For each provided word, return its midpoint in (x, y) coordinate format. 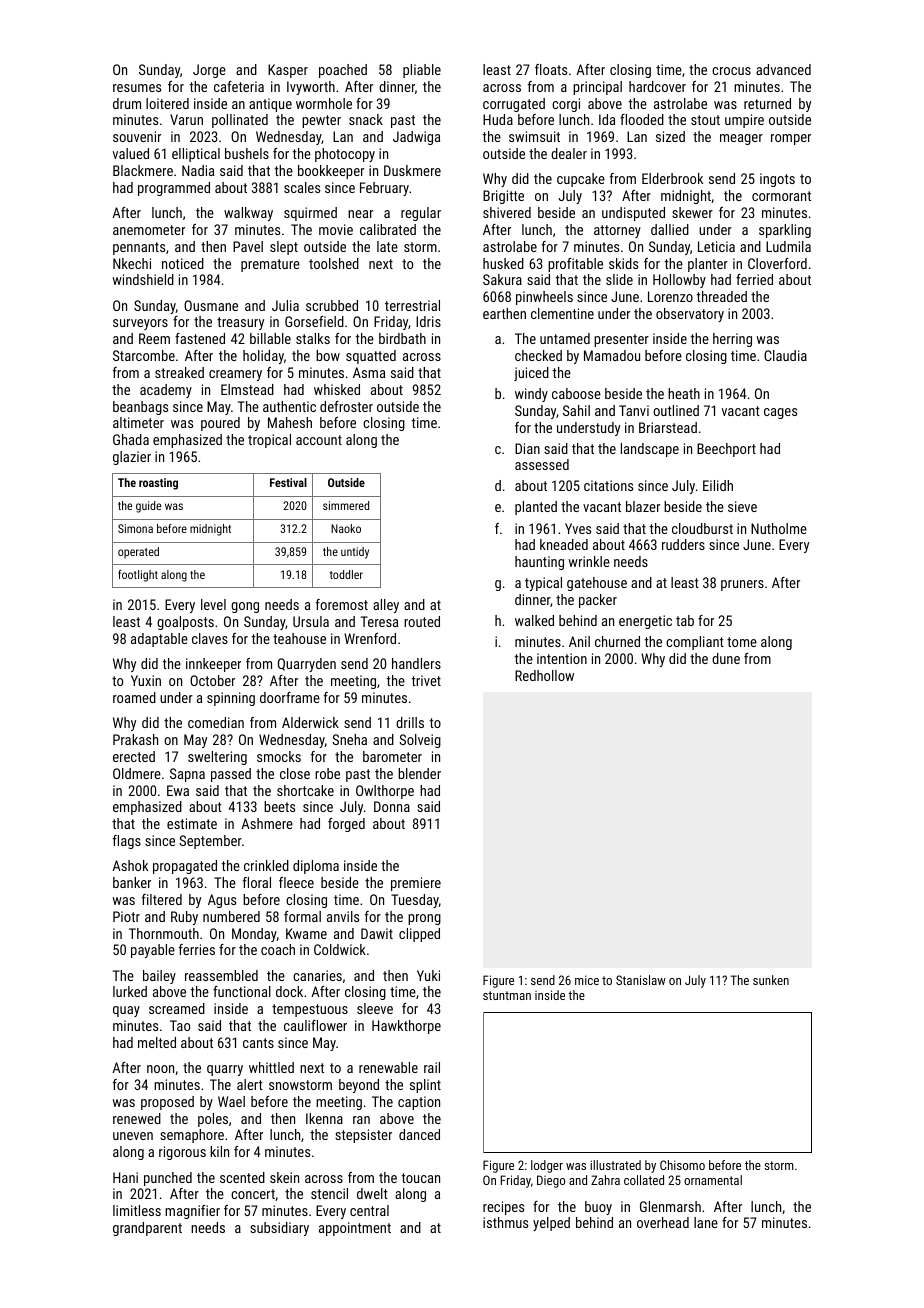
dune (726, 658)
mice (587, 980)
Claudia (785, 355)
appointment (355, 1229)
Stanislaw (641, 980)
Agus (222, 901)
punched (168, 1179)
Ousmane (211, 305)
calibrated (388, 229)
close (295, 773)
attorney (617, 231)
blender (419, 773)
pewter (321, 121)
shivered (507, 212)
